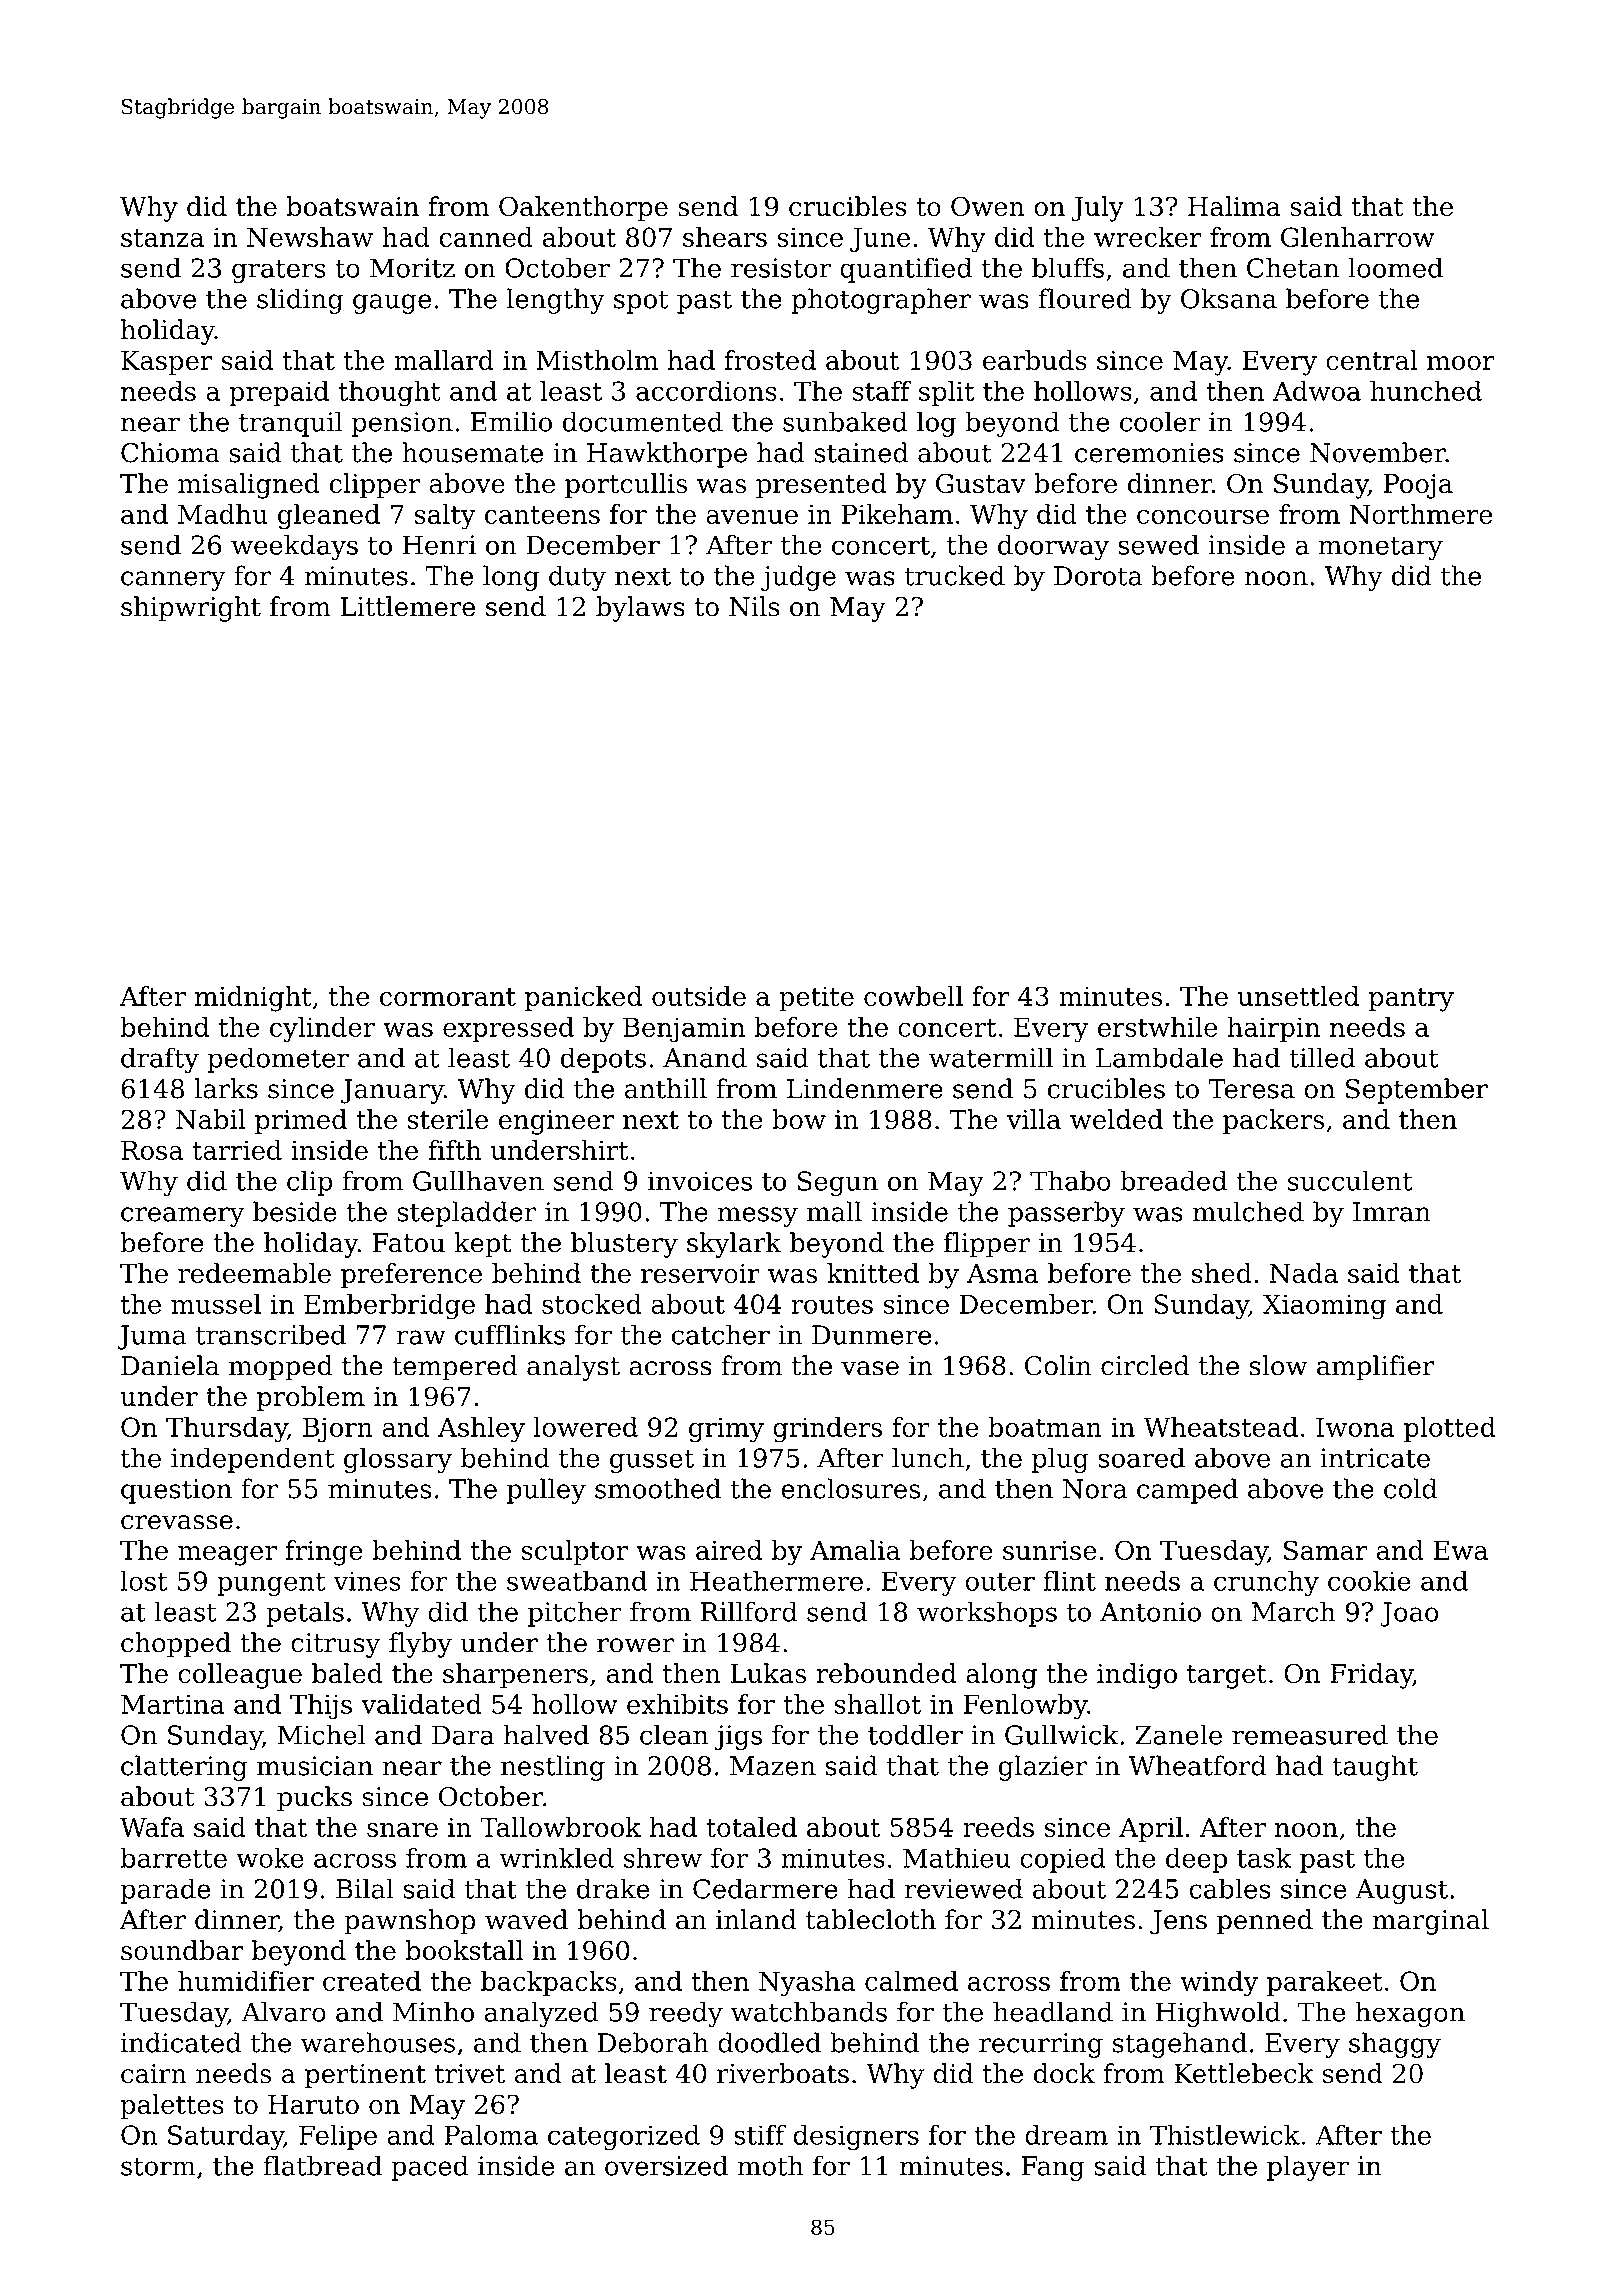 Image resolution: width=1620 pixels, height=2292 pixels. Describe the element at coordinates (1159, 1057) in the image. I see `Lambdale` at that location.
